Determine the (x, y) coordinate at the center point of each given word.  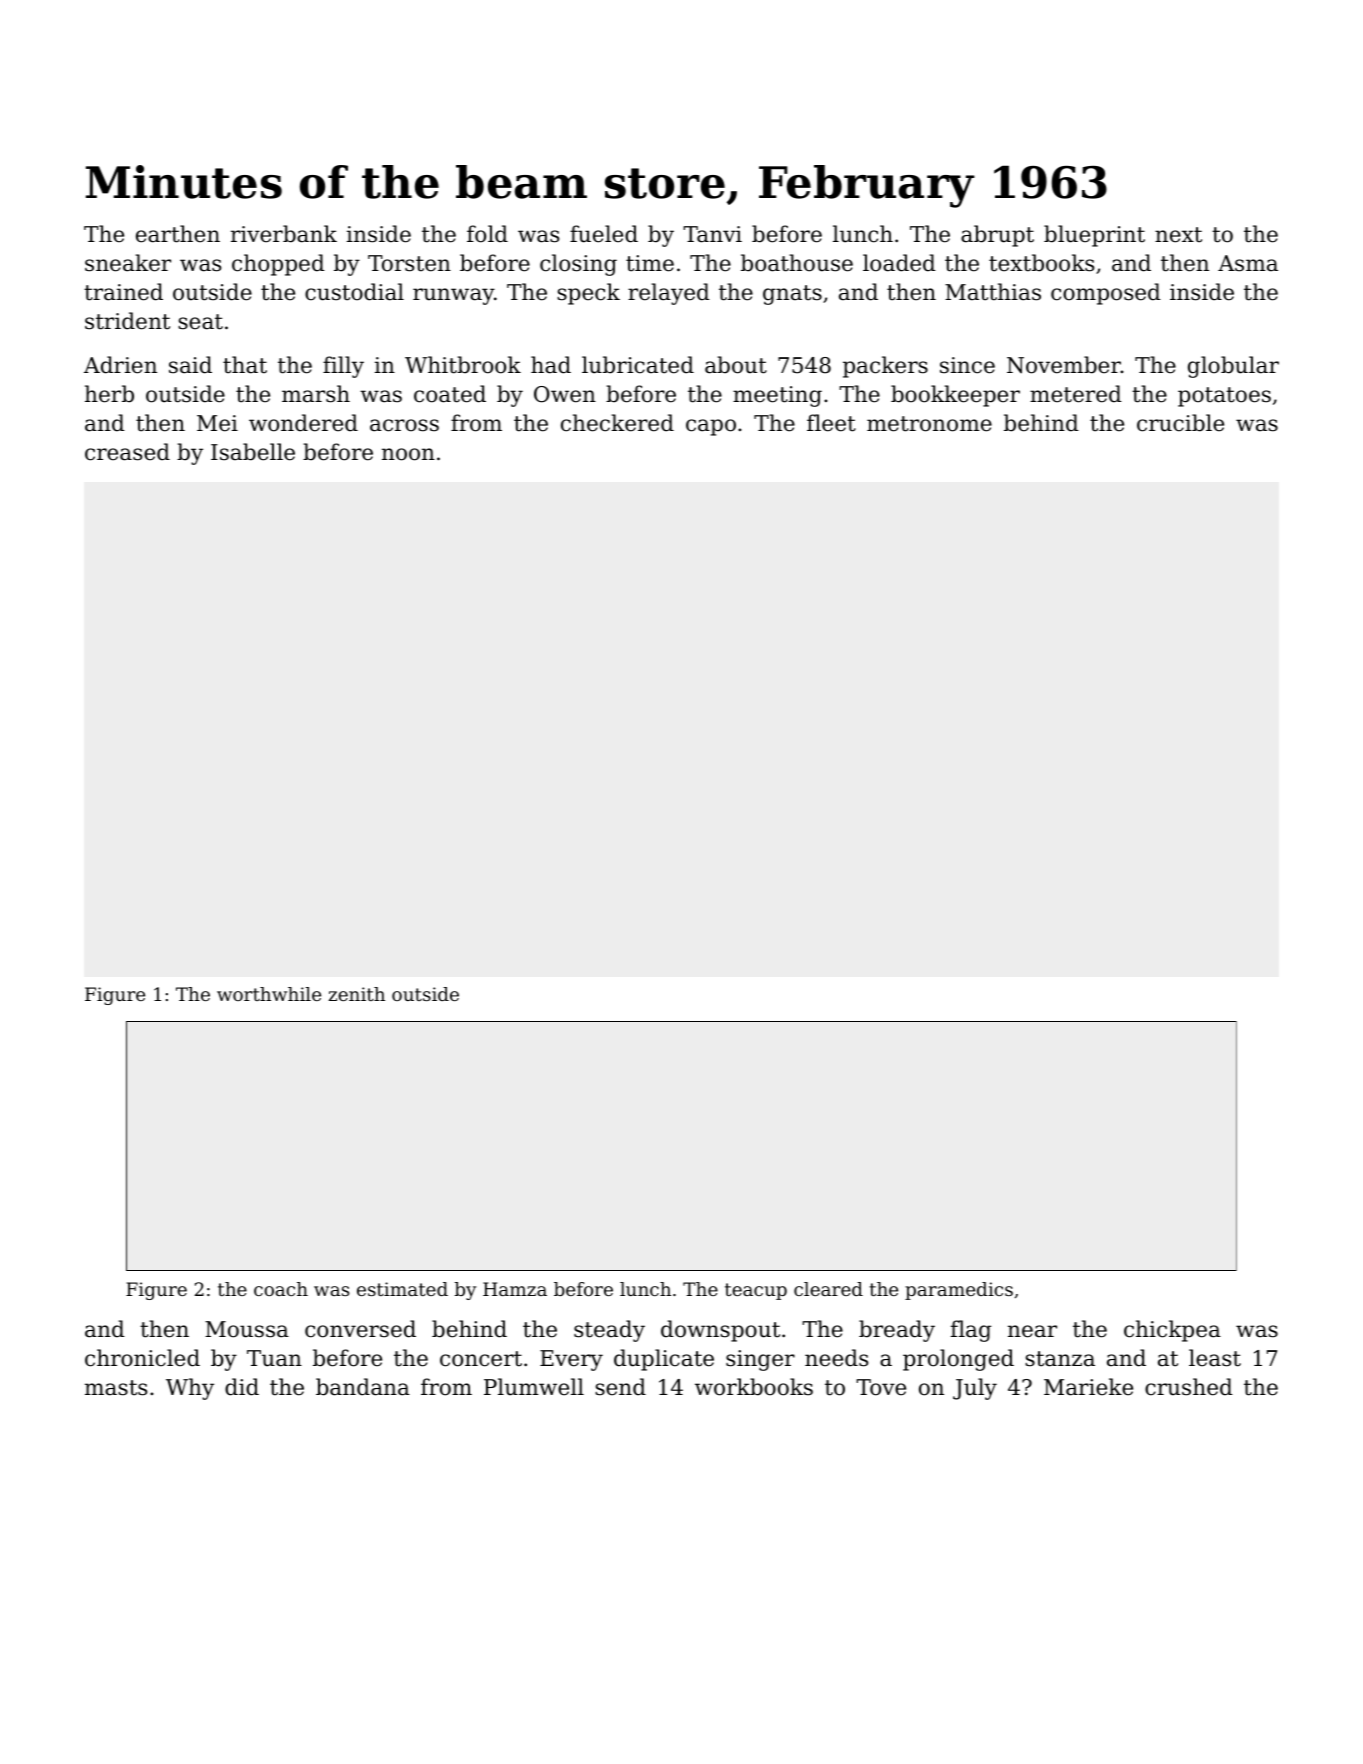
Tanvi (712, 234)
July (975, 1389)
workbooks (754, 1387)
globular (1233, 367)
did (242, 1387)
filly (343, 367)
